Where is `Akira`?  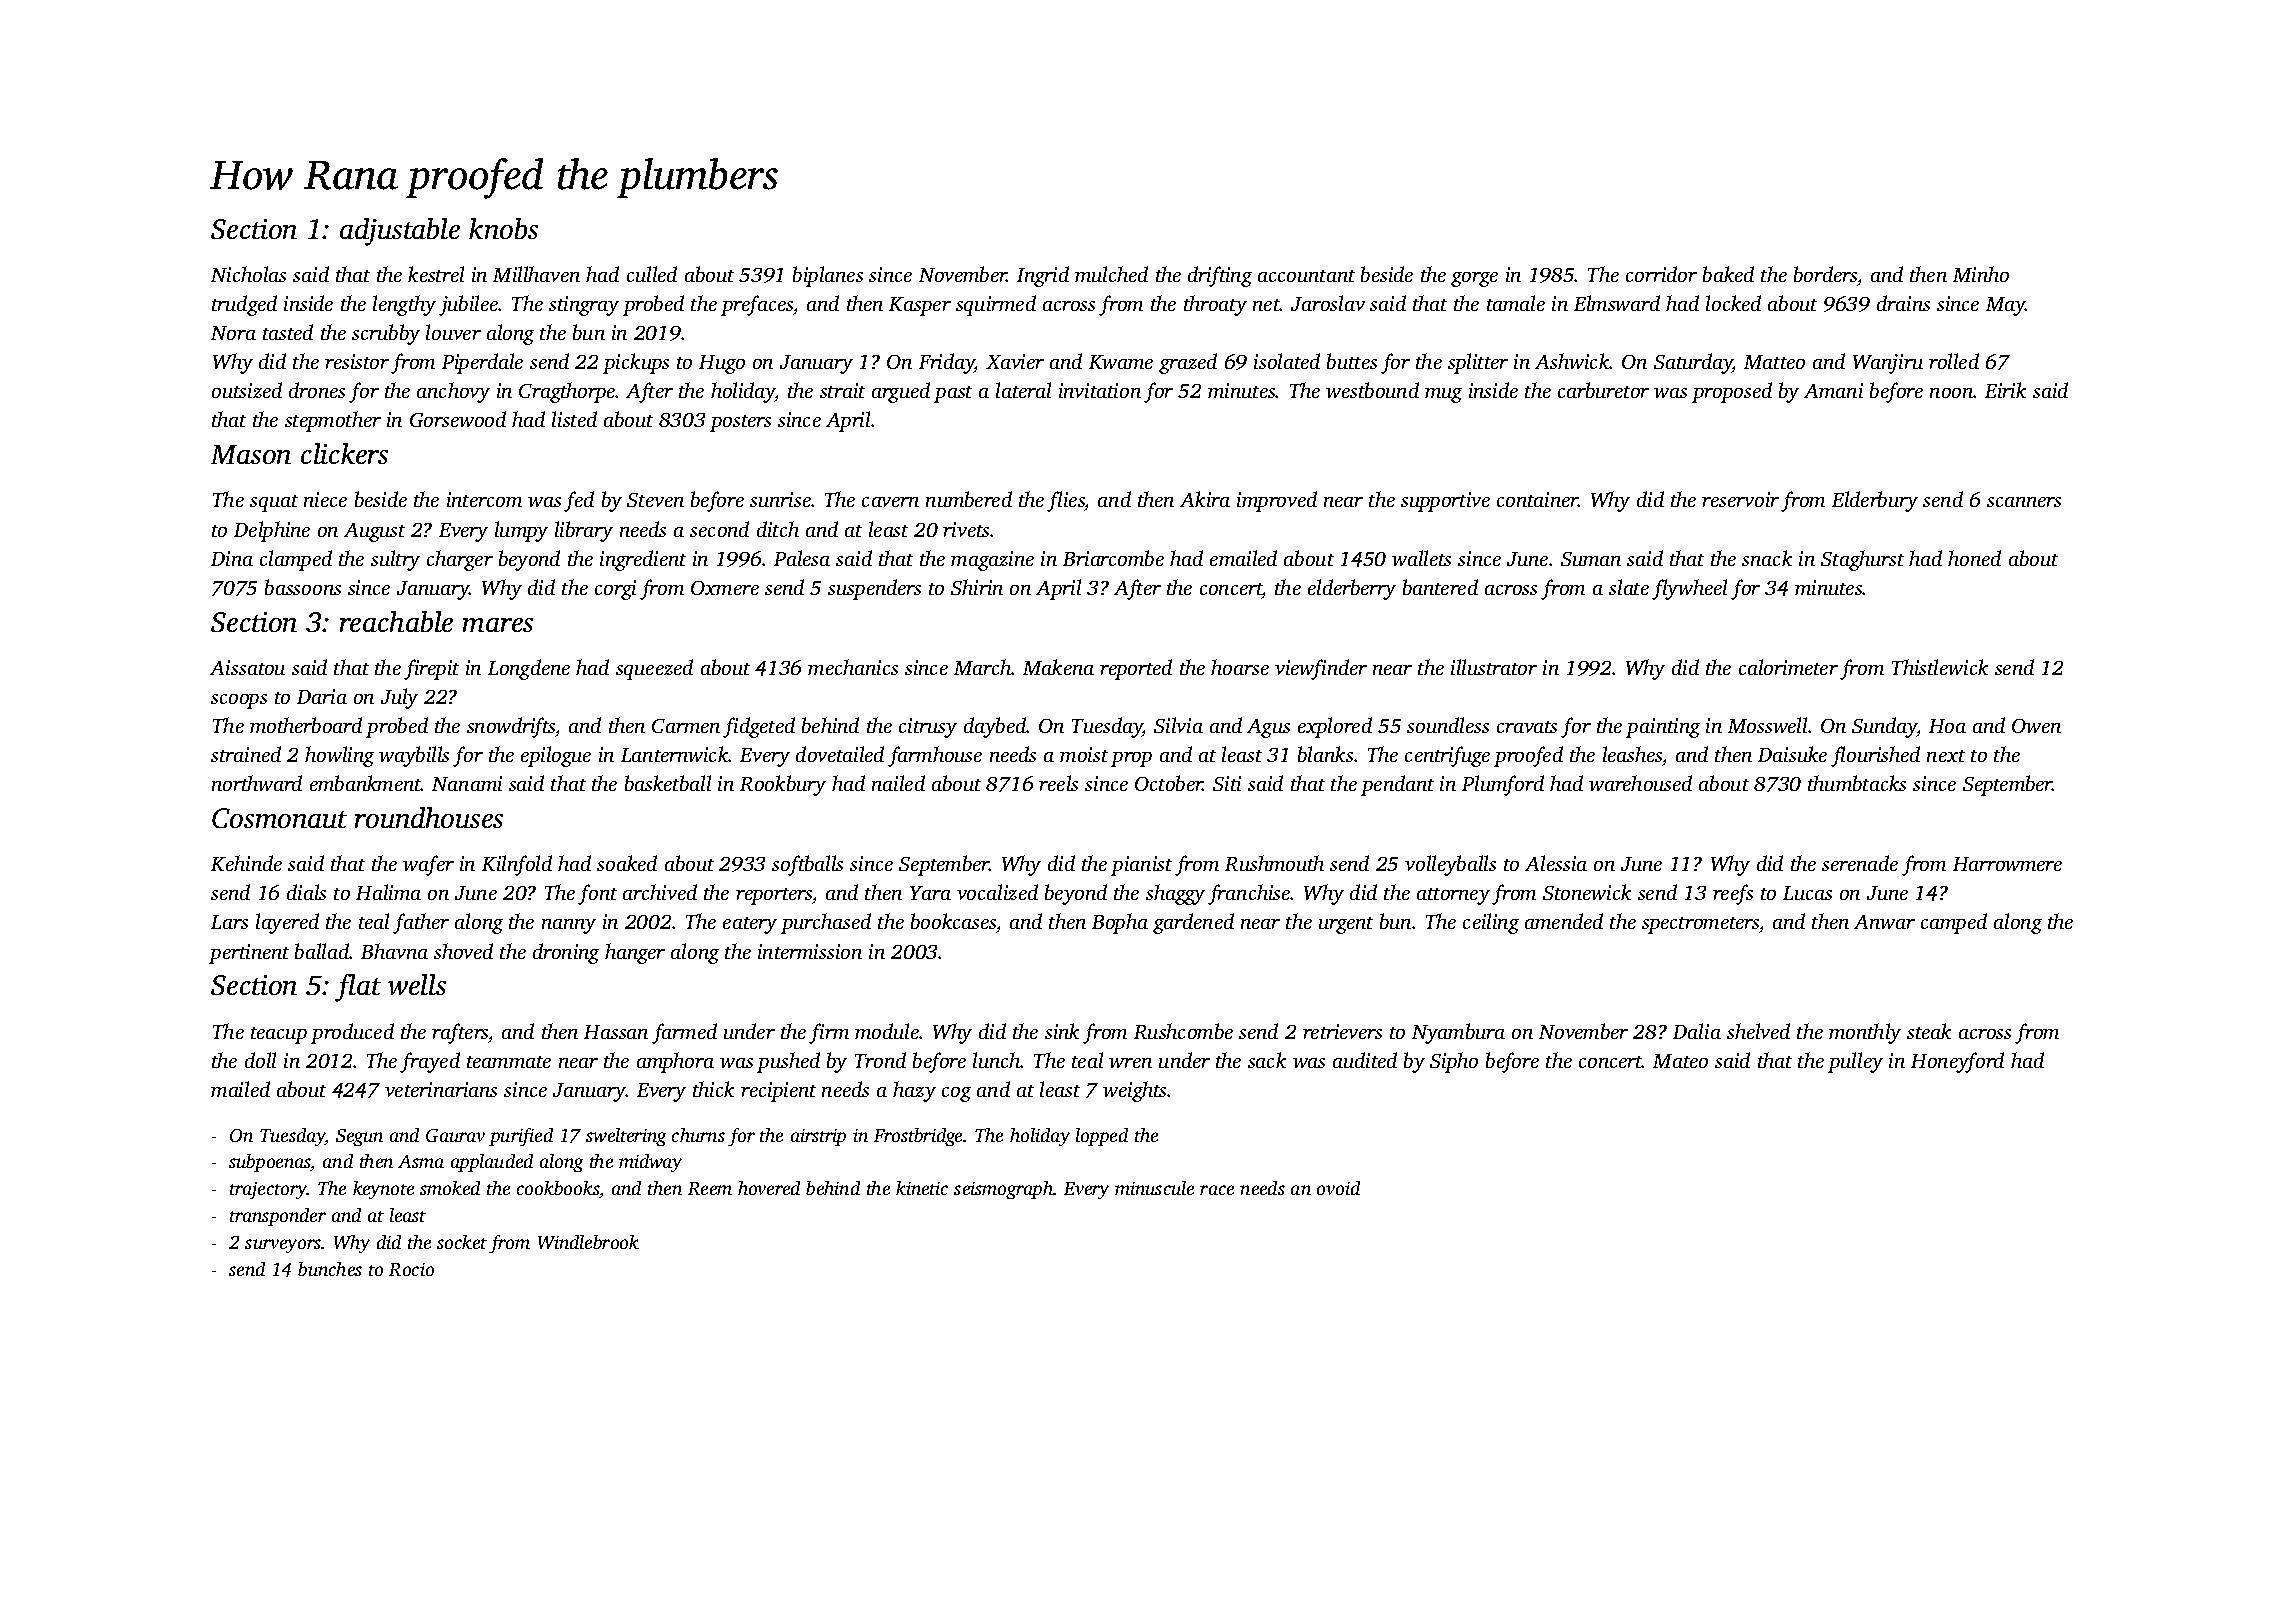 Akira is located at coordinates (1205, 499).
